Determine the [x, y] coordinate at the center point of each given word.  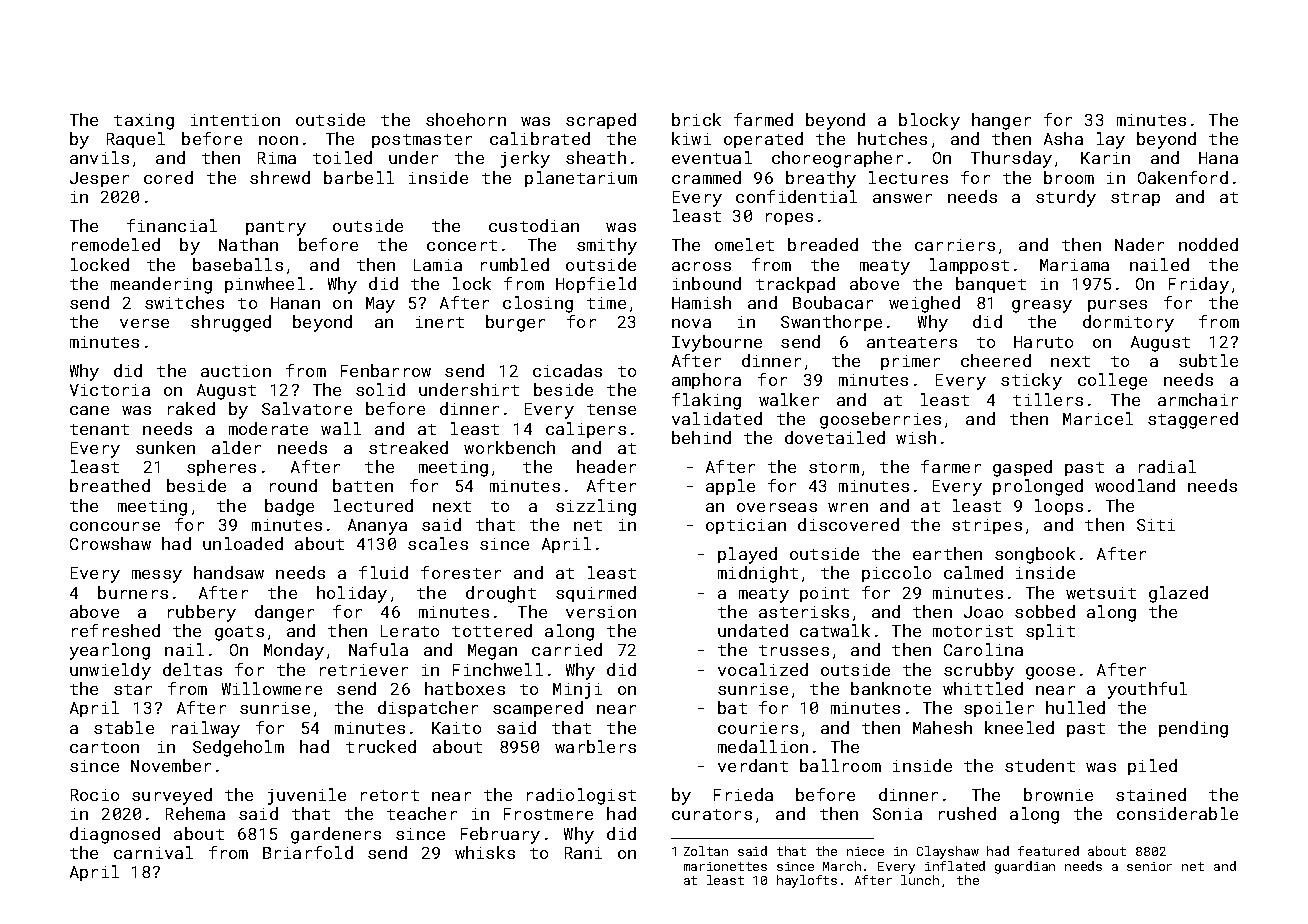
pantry [276, 228]
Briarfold [308, 852]
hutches [892, 138]
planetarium [581, 179]
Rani [583, 853]
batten [363, 485]
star [133, 689]
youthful [1147, 690]
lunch [920, 880]
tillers [1048, 399]
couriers [758, 728]
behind [701, 437]
